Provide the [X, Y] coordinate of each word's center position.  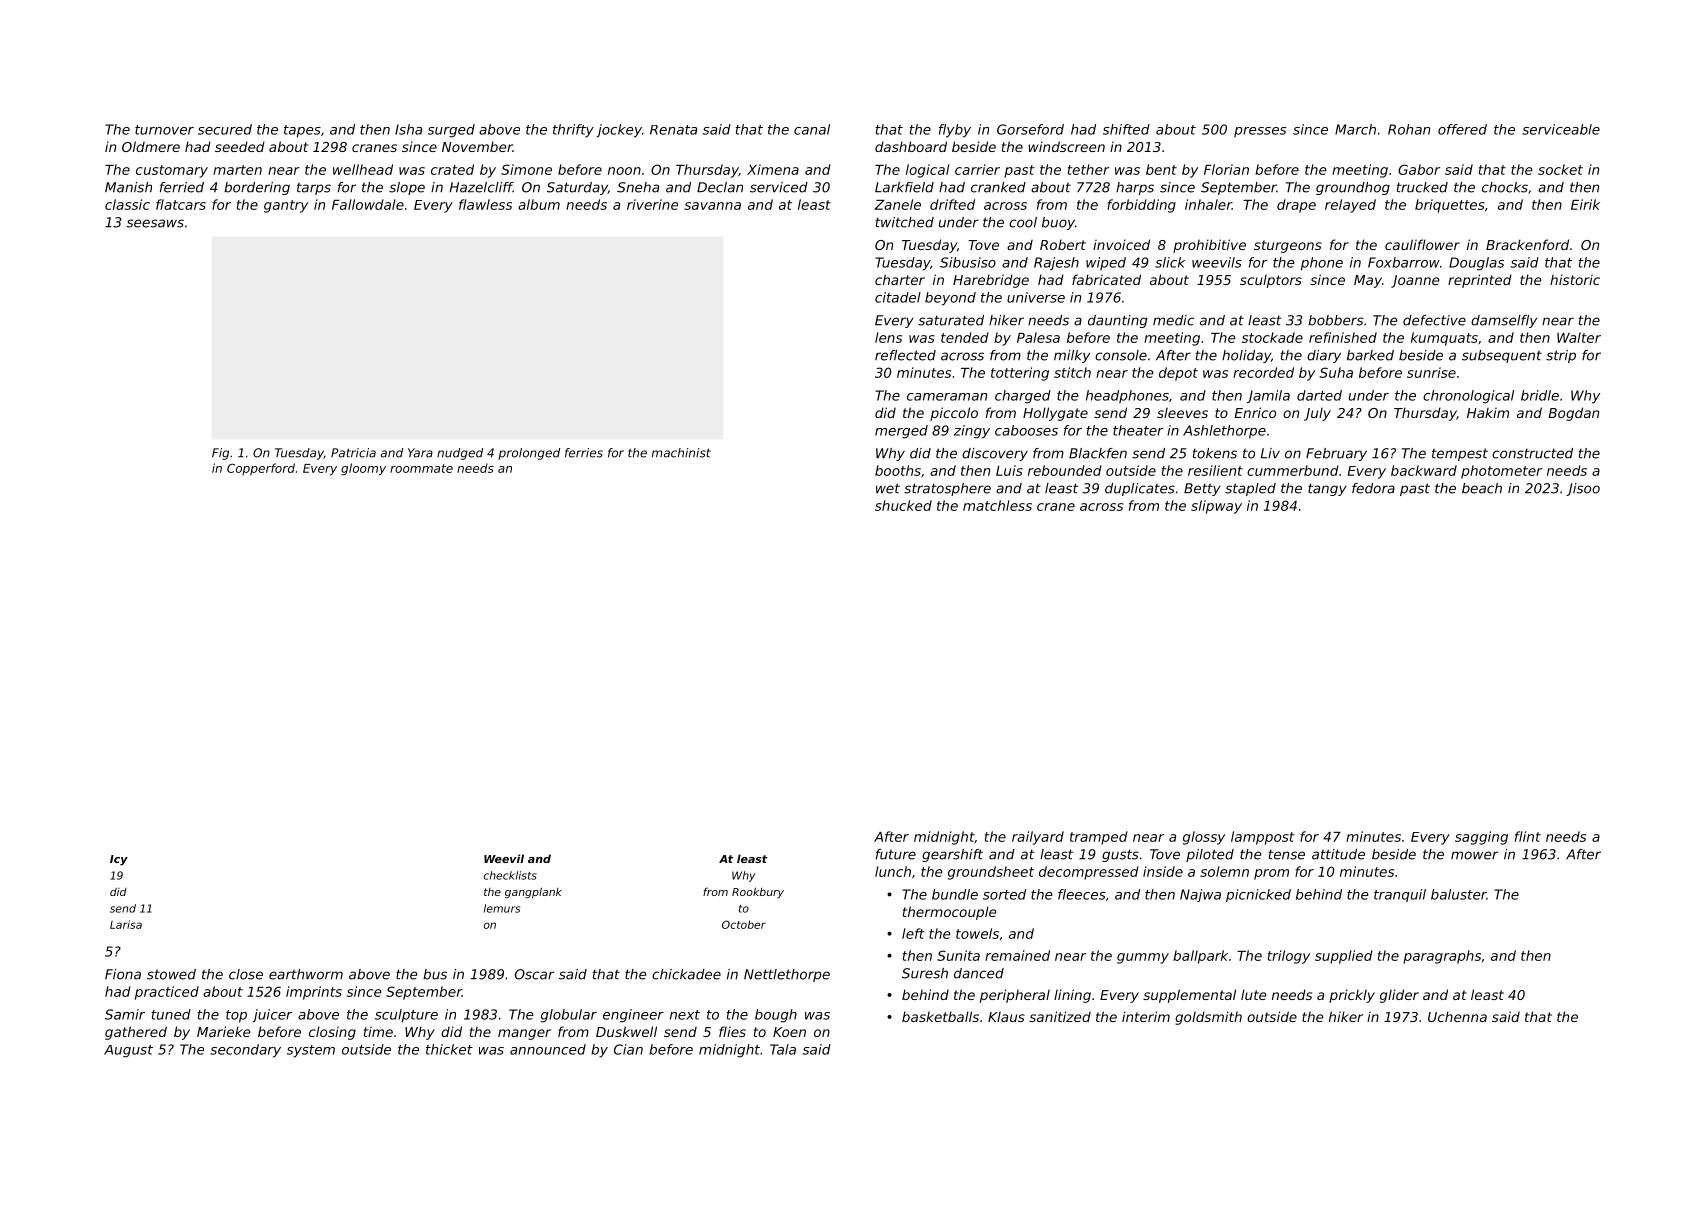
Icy [119, 860]
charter [900, 279]
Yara [420, 453]
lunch [893, 871]
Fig [220, 454]
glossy [1204, 838]
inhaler [1208, 204]
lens [888, 337]
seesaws [155, 223]
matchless [997, 505]
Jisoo [1583, 489]
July [1317, 414]
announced [548, 1049]
